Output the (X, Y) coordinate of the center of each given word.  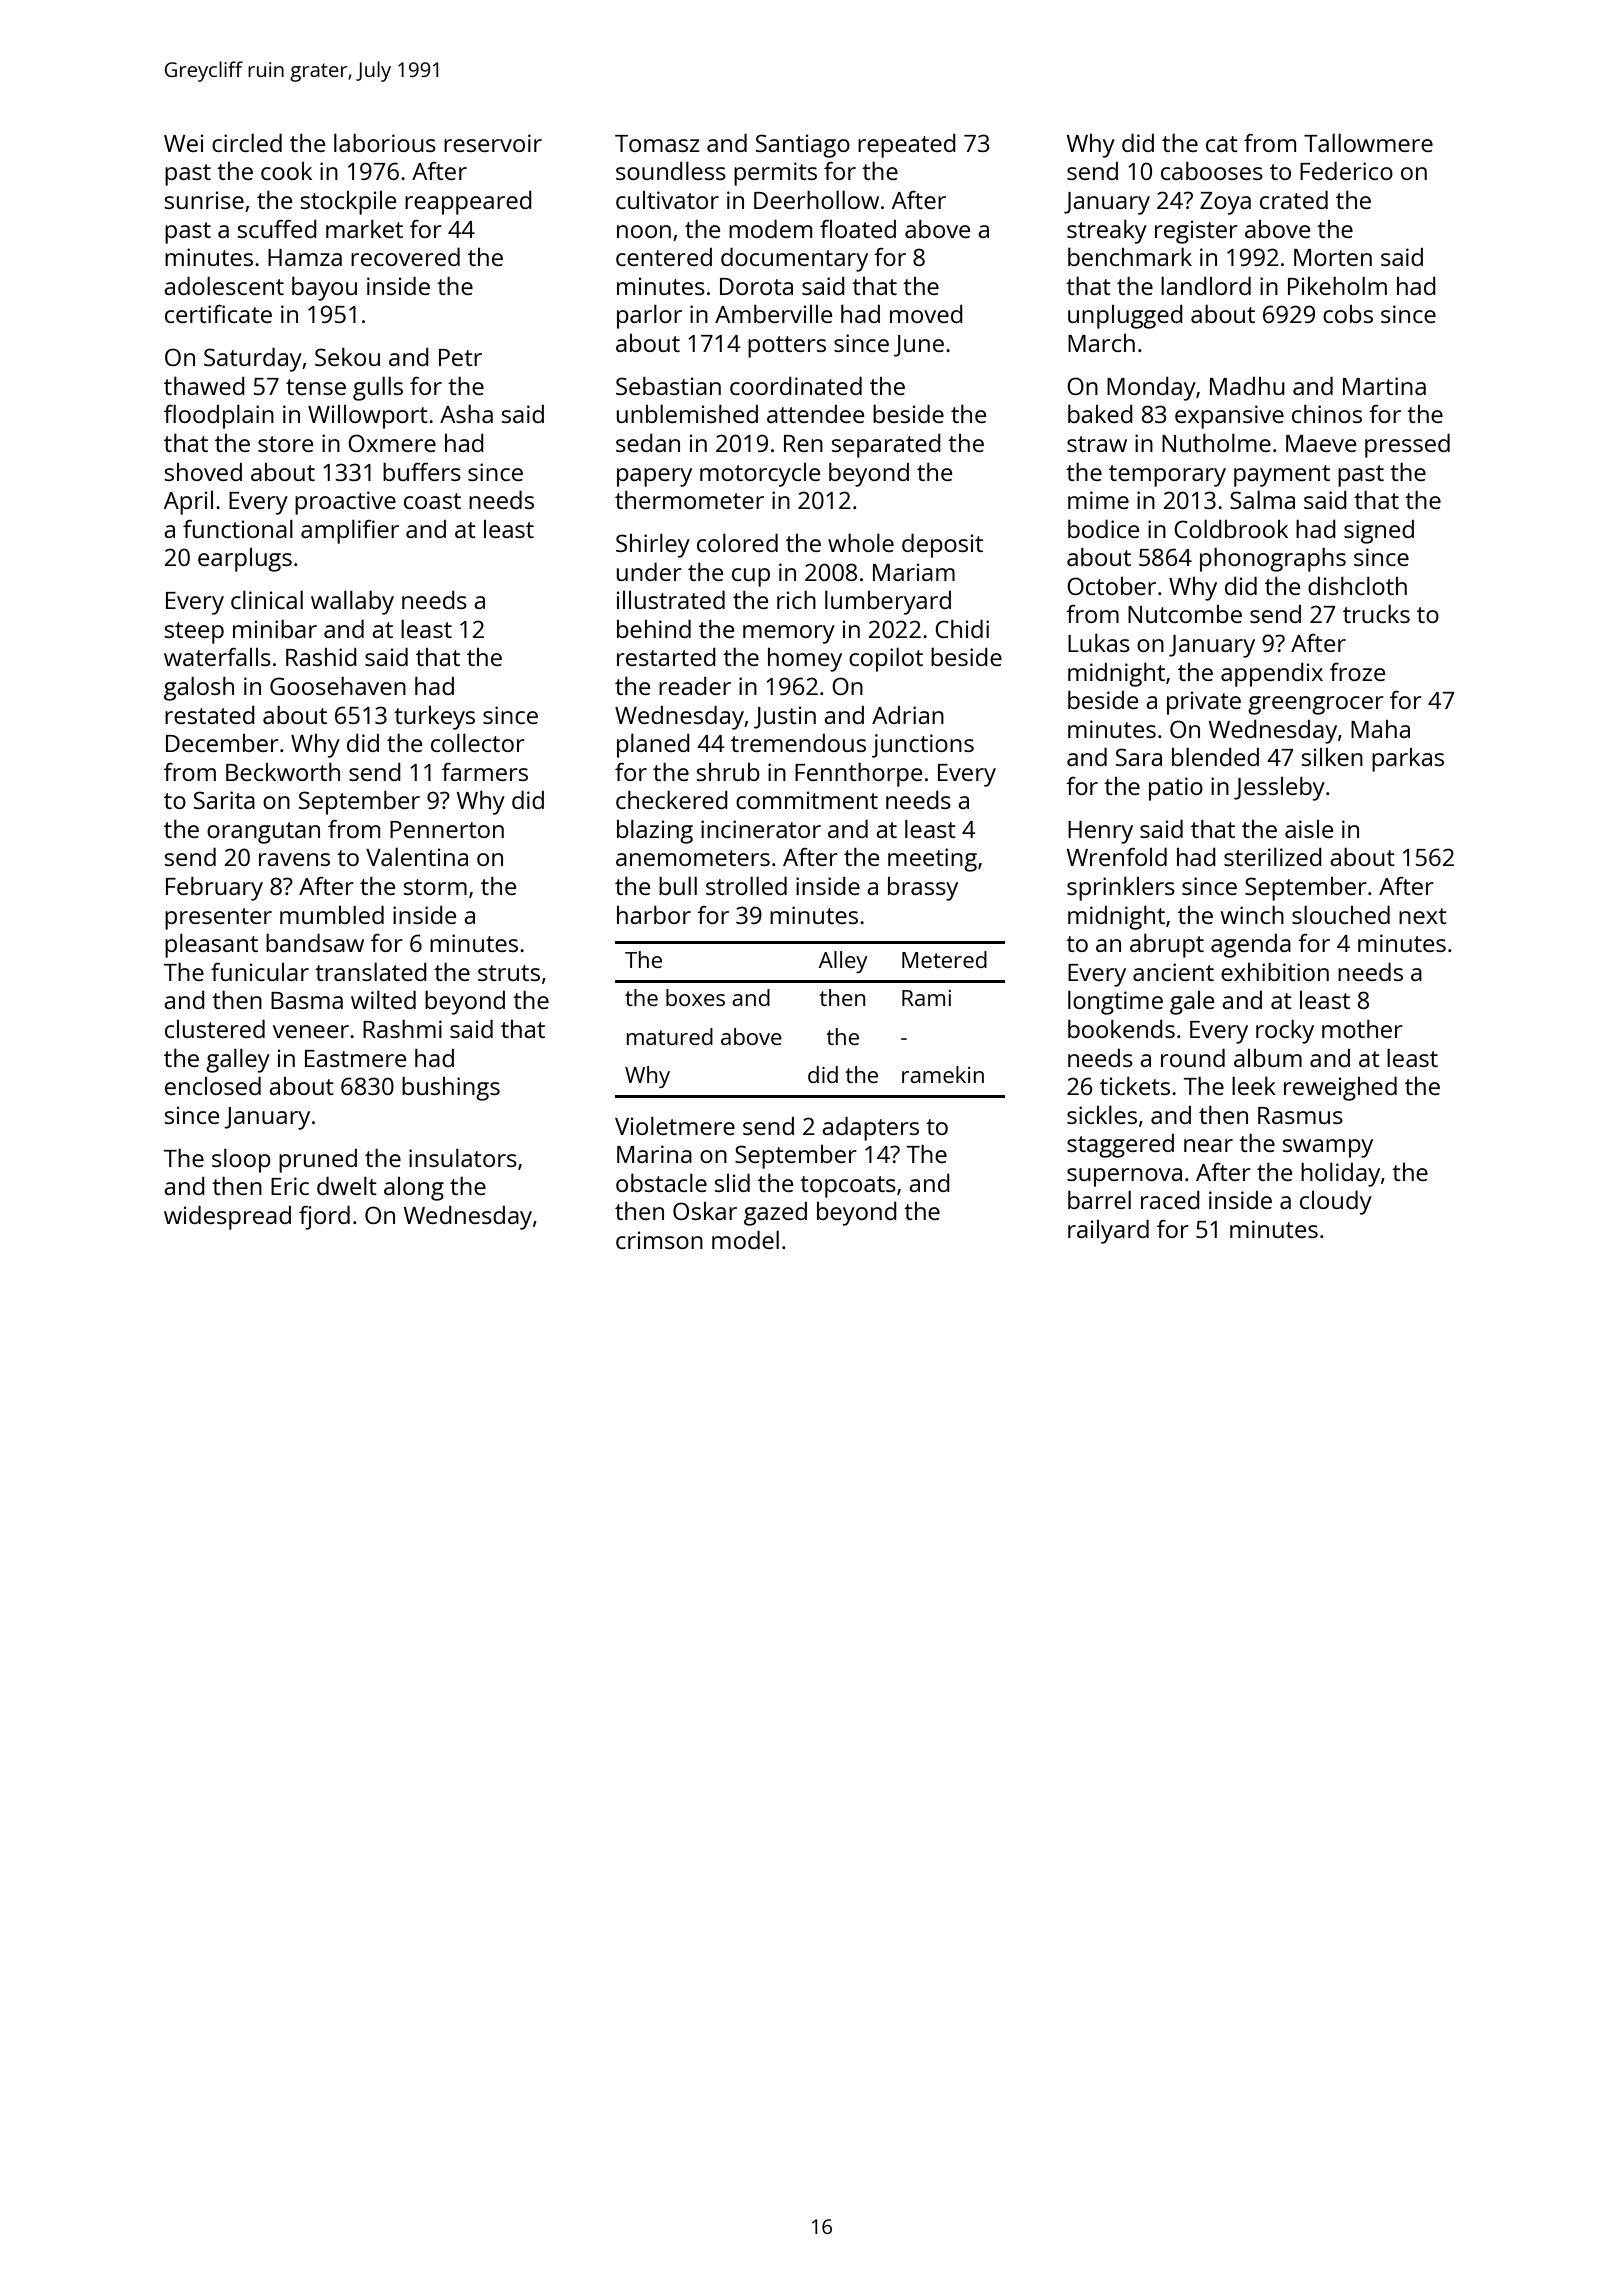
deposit (942, 545)
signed (1379, 532)
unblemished (687, 413)
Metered (944, 959)
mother (1362, 1028)
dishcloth (1357, 585)
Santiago (803, 146)
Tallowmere (1368, 142)
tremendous (798, 743)
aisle (1309, 829)
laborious (385, 142)
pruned (318, 1161)
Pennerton (447, 829)
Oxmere (392, 443)
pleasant (211, 945)
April (188, 503)
